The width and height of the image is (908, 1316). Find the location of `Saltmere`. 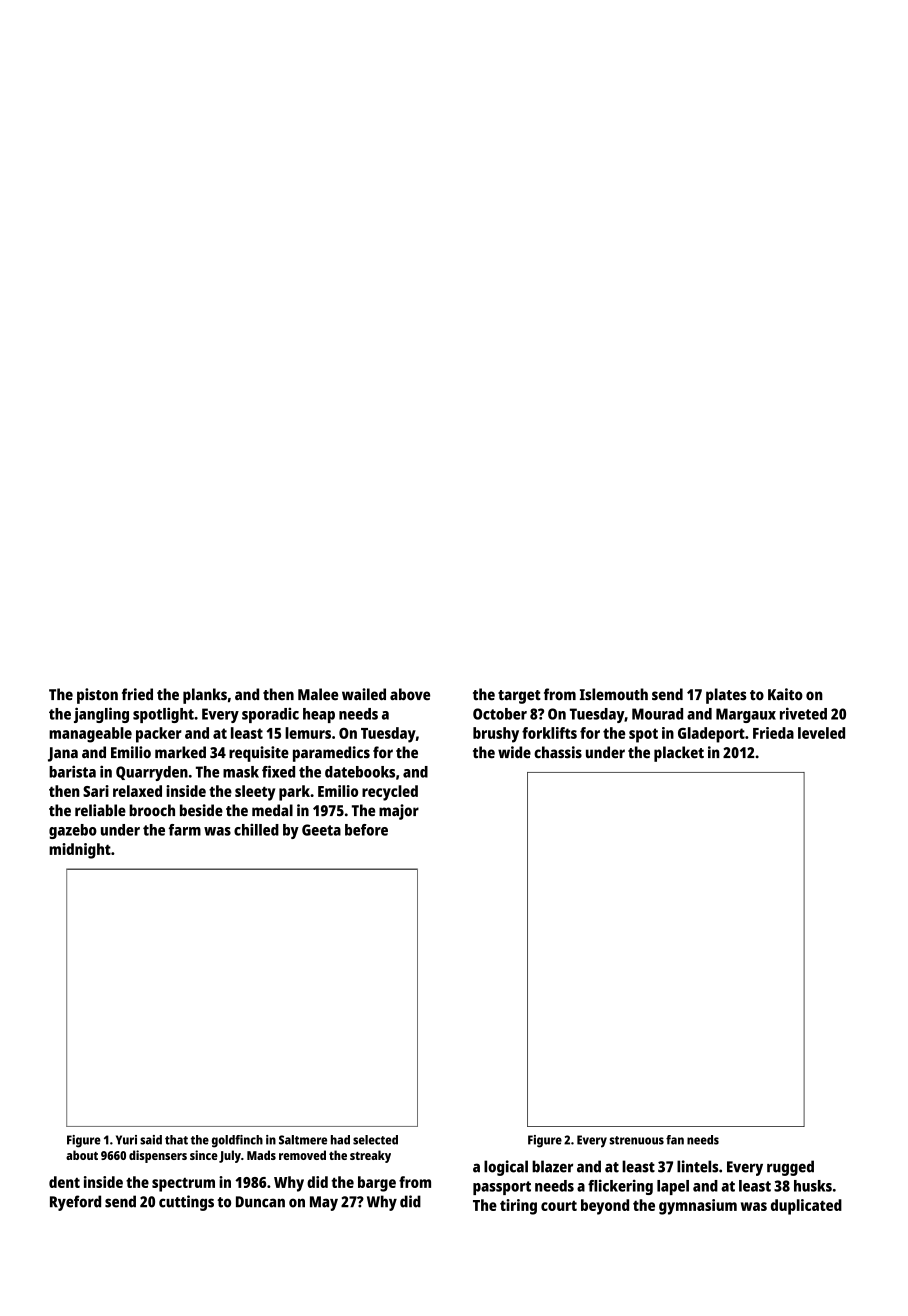

Saltmere is located at coordinates (303, 1140).
